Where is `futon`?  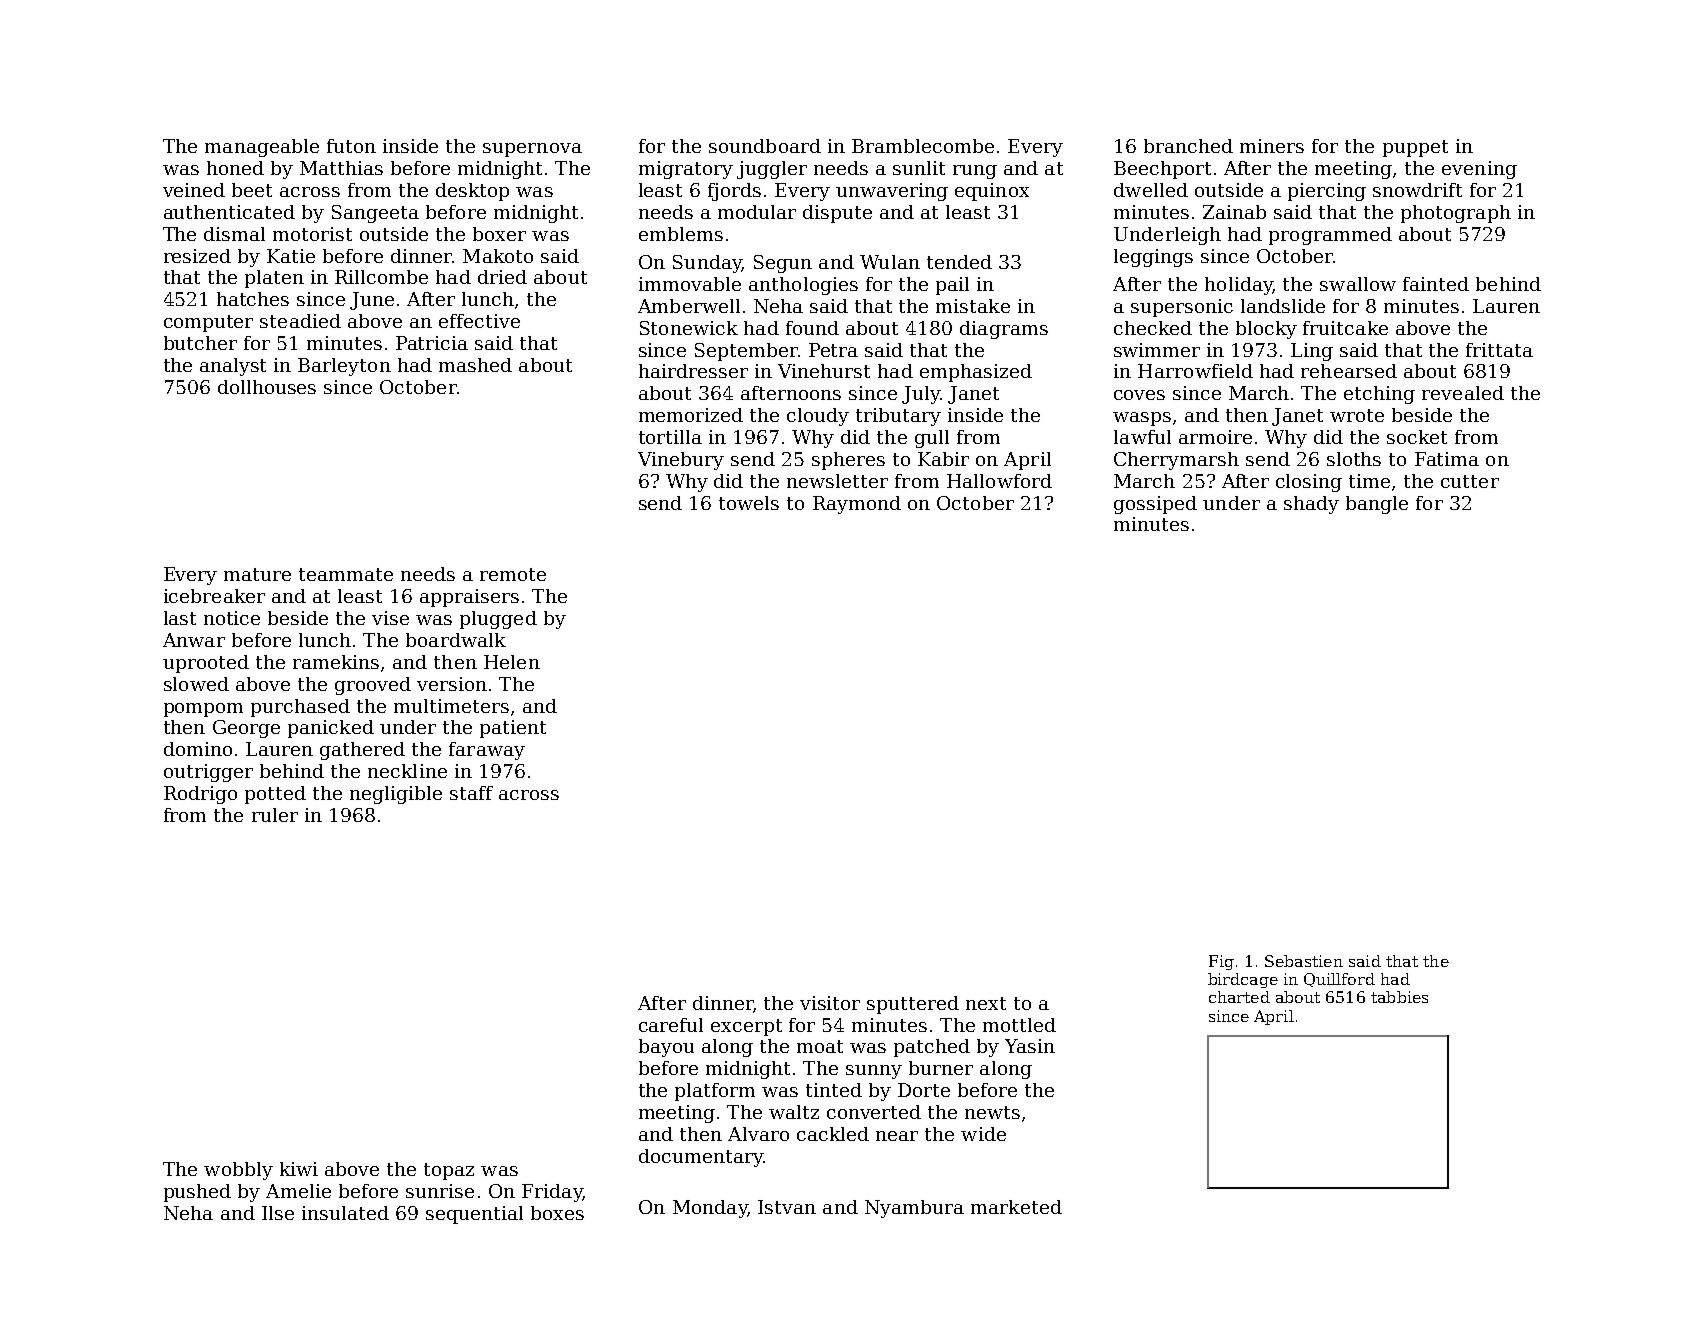 futon is located at coordinates (351, 146).
